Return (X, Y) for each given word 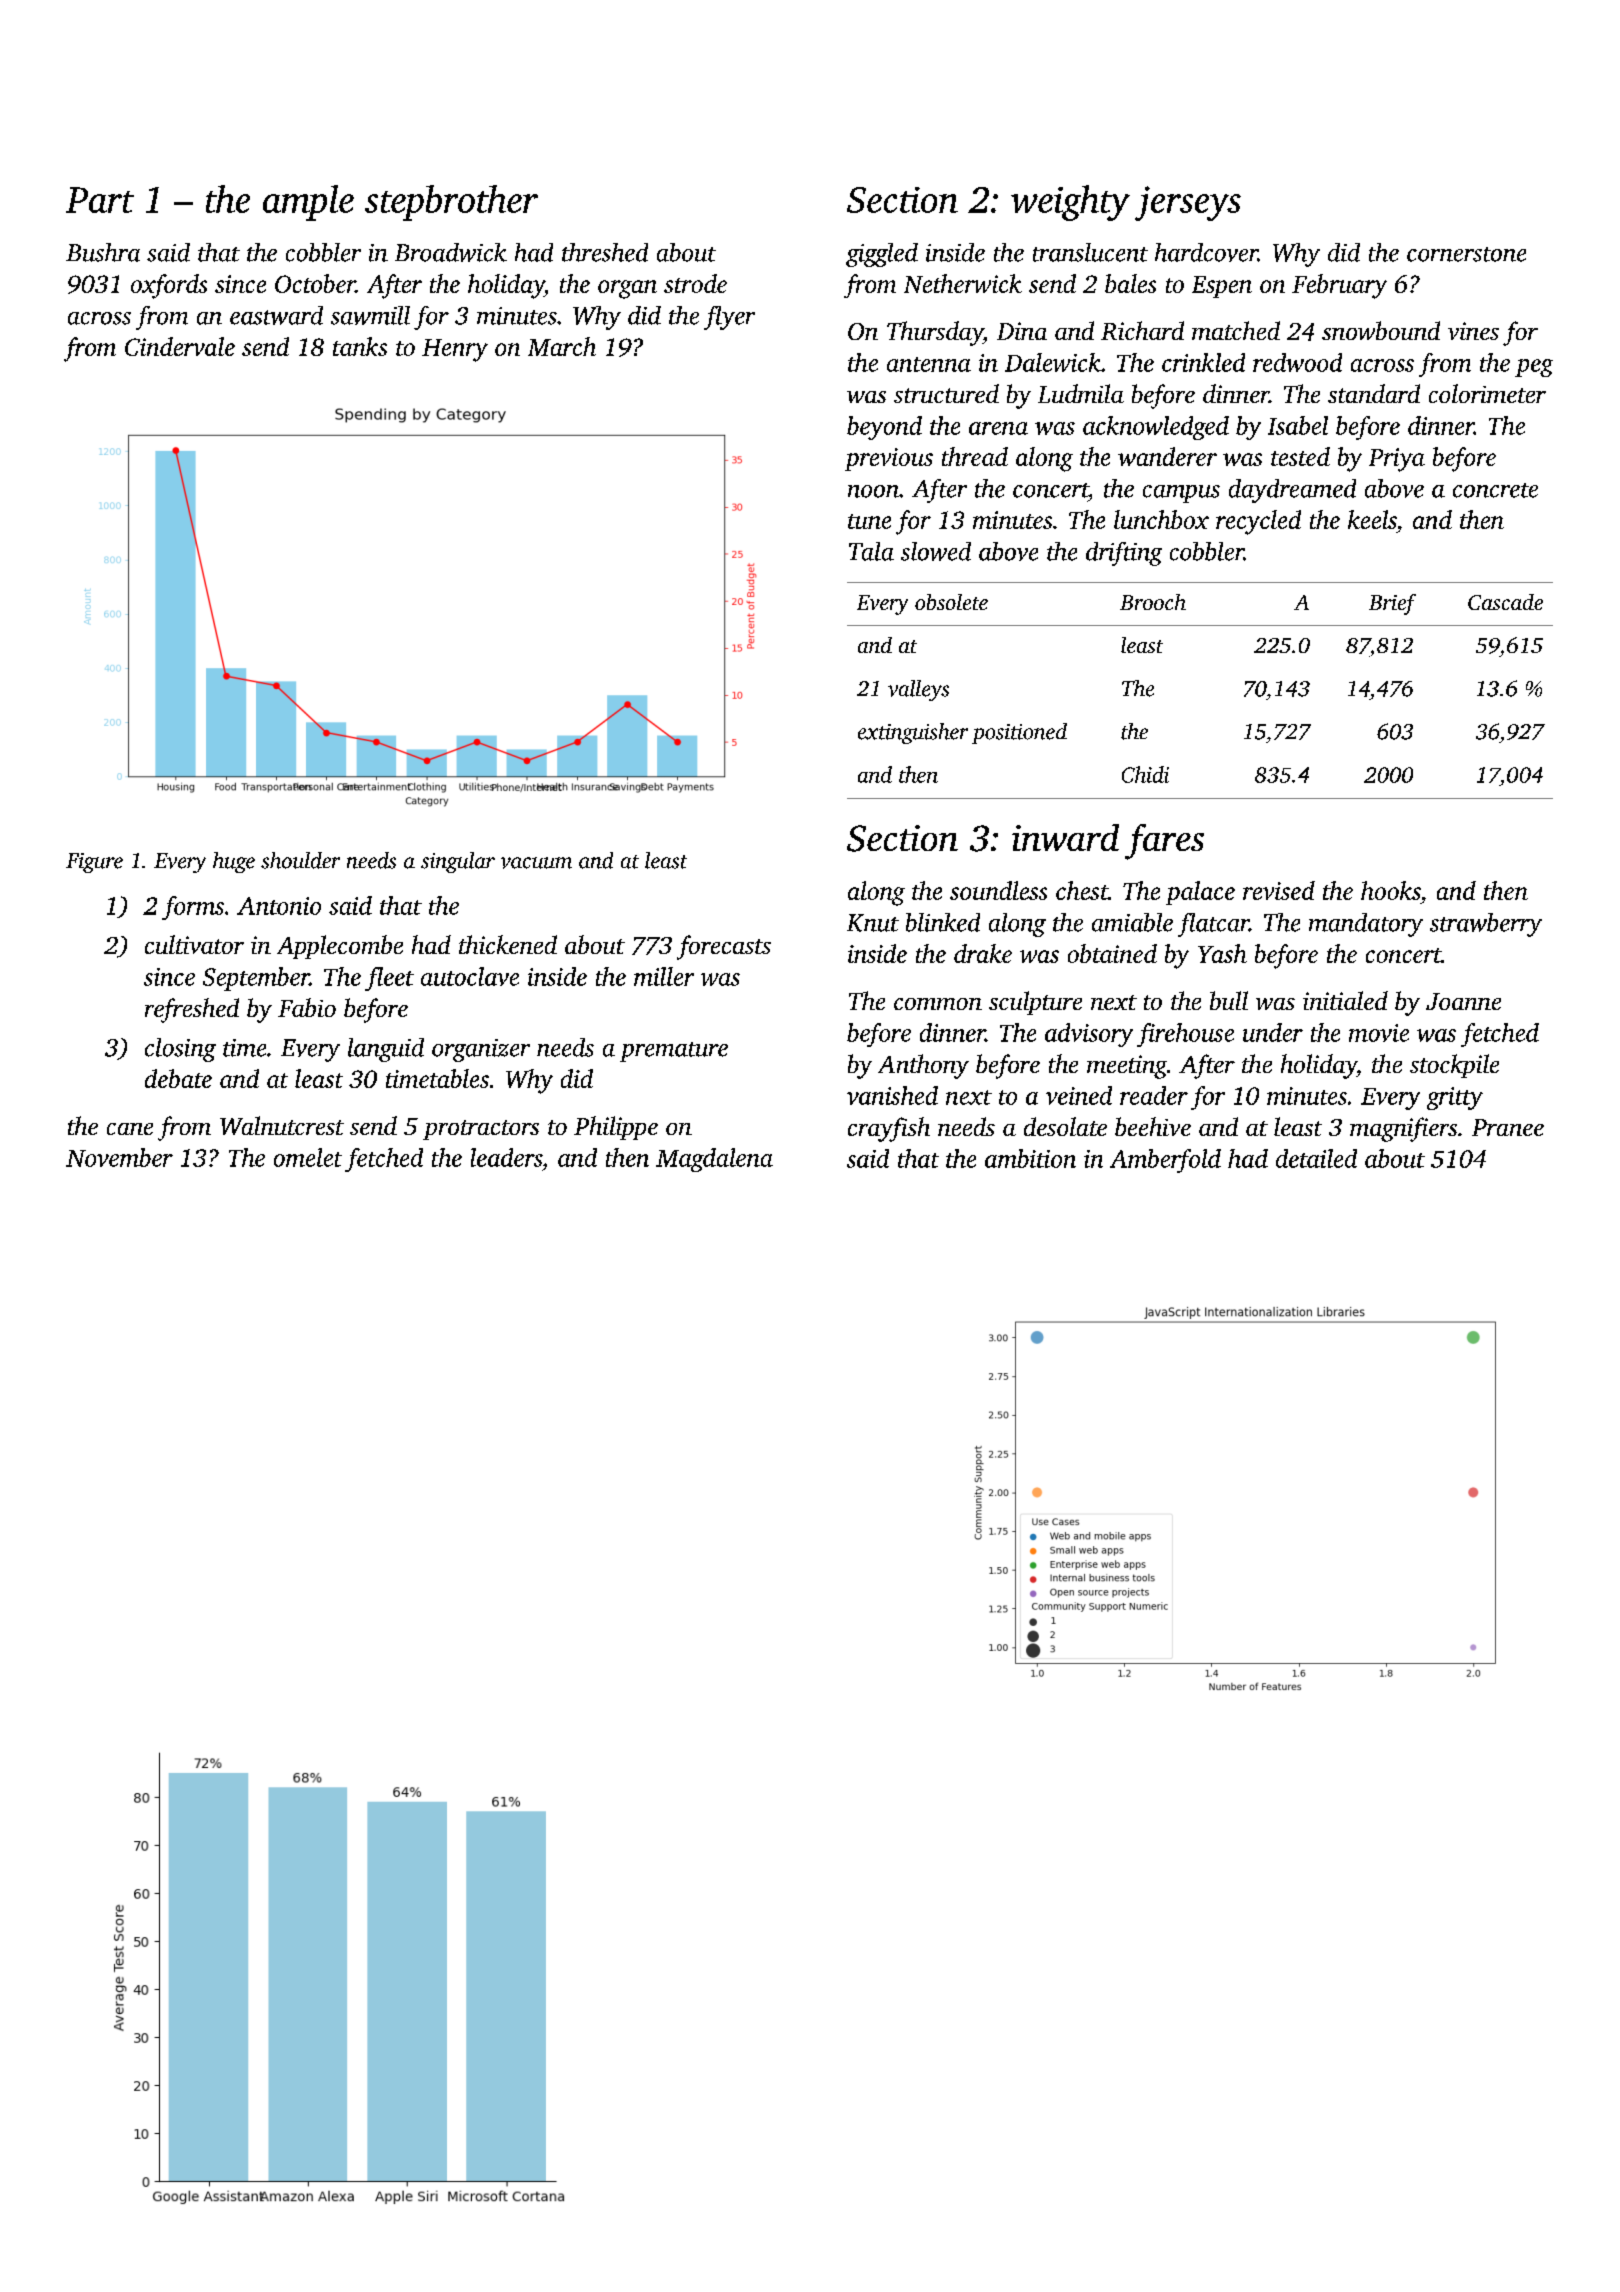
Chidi (1145, 774)
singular (458, 862)
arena (998, 428)
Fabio (307, 1007)
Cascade (1505, 602)
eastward (276, 315)
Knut (873, 923)
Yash (1222, 953)
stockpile (1454, 1066)
